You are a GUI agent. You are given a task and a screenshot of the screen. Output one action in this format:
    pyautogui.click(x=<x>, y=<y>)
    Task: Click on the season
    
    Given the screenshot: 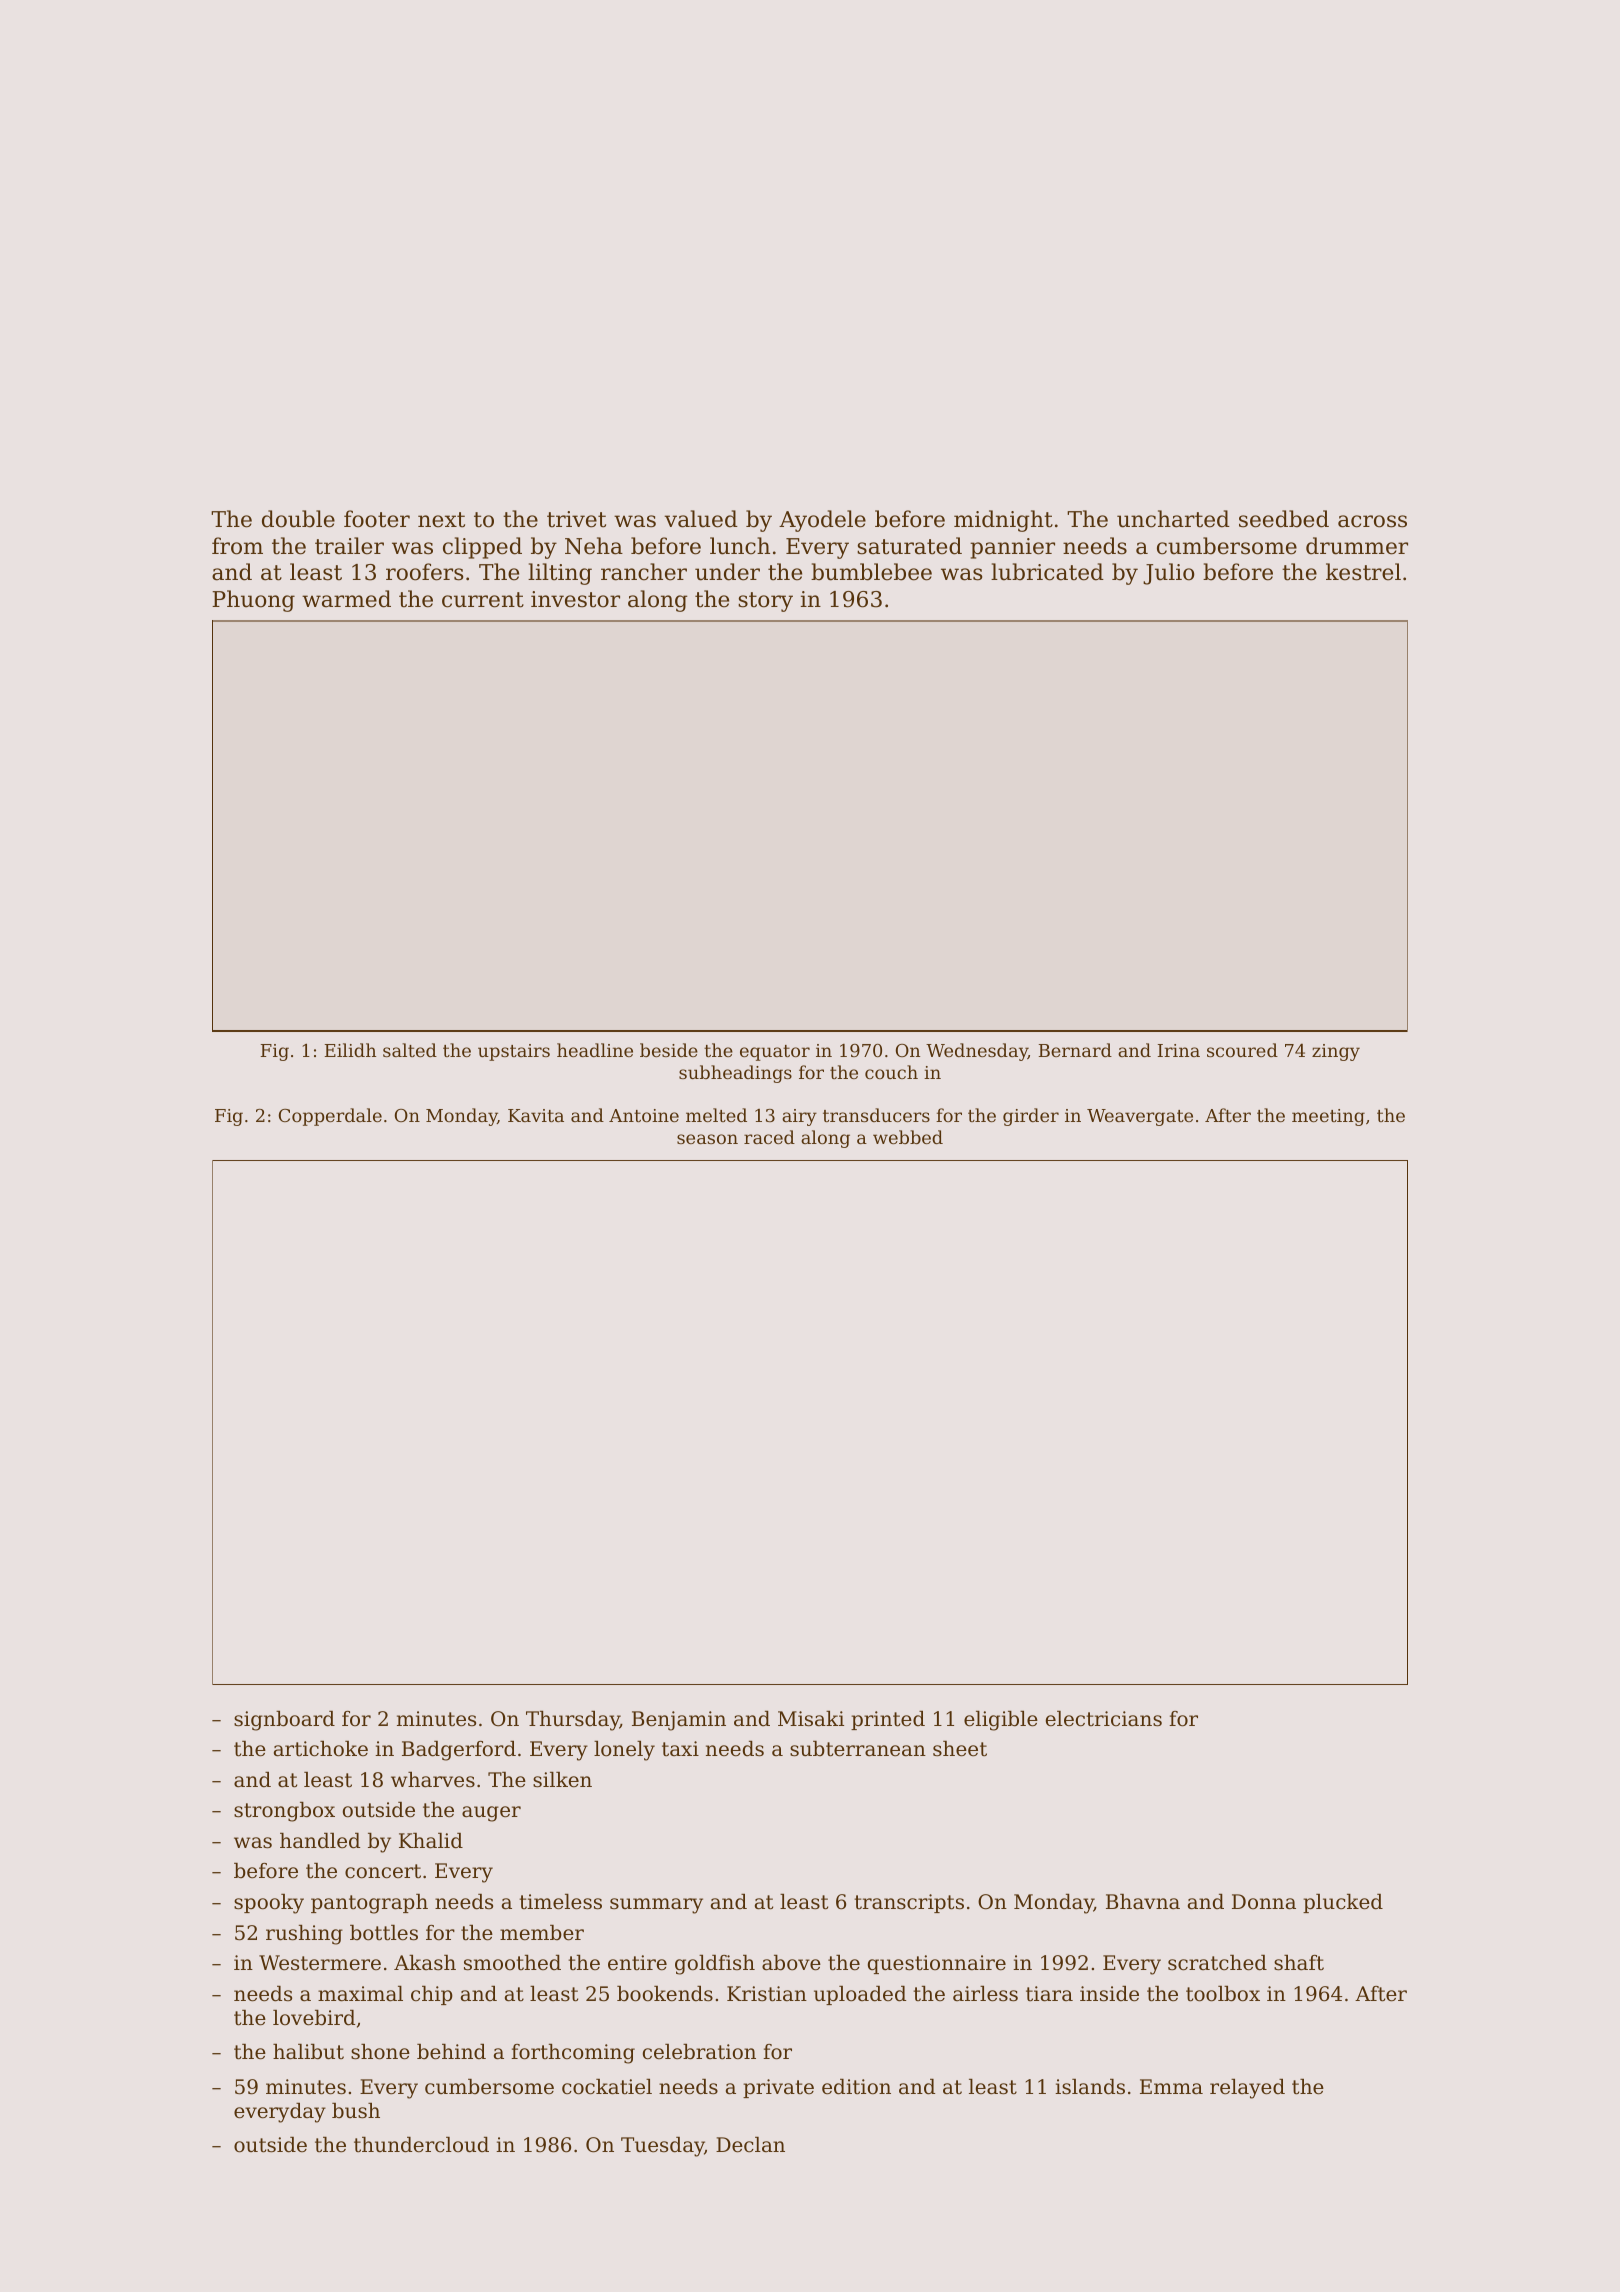 What is the action you would take?
    pyautogui.click(x=707, y=1139)
